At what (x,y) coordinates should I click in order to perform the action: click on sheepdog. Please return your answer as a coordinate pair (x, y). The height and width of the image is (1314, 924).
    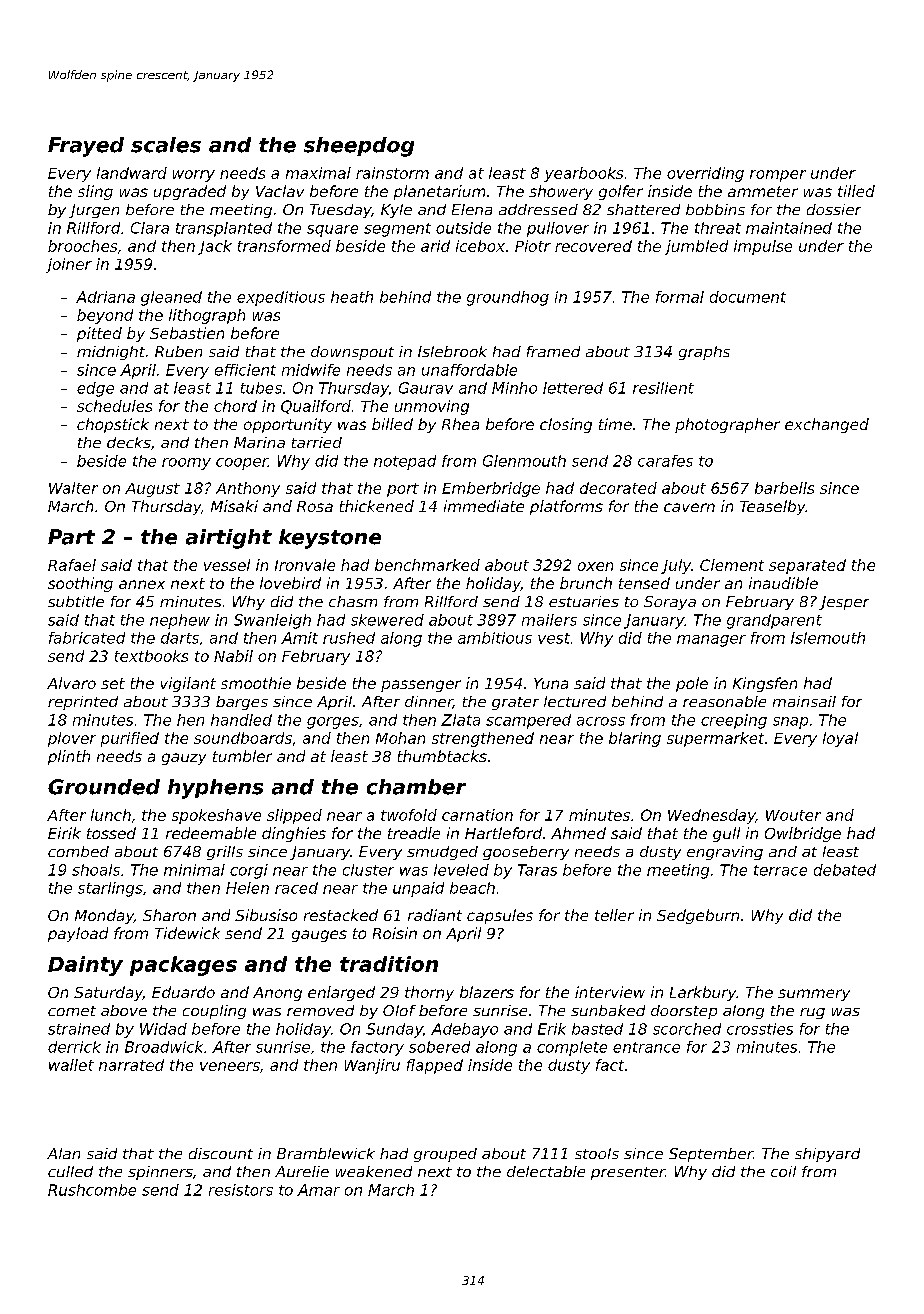
    Looking at the image, I should click on (359, 147).
